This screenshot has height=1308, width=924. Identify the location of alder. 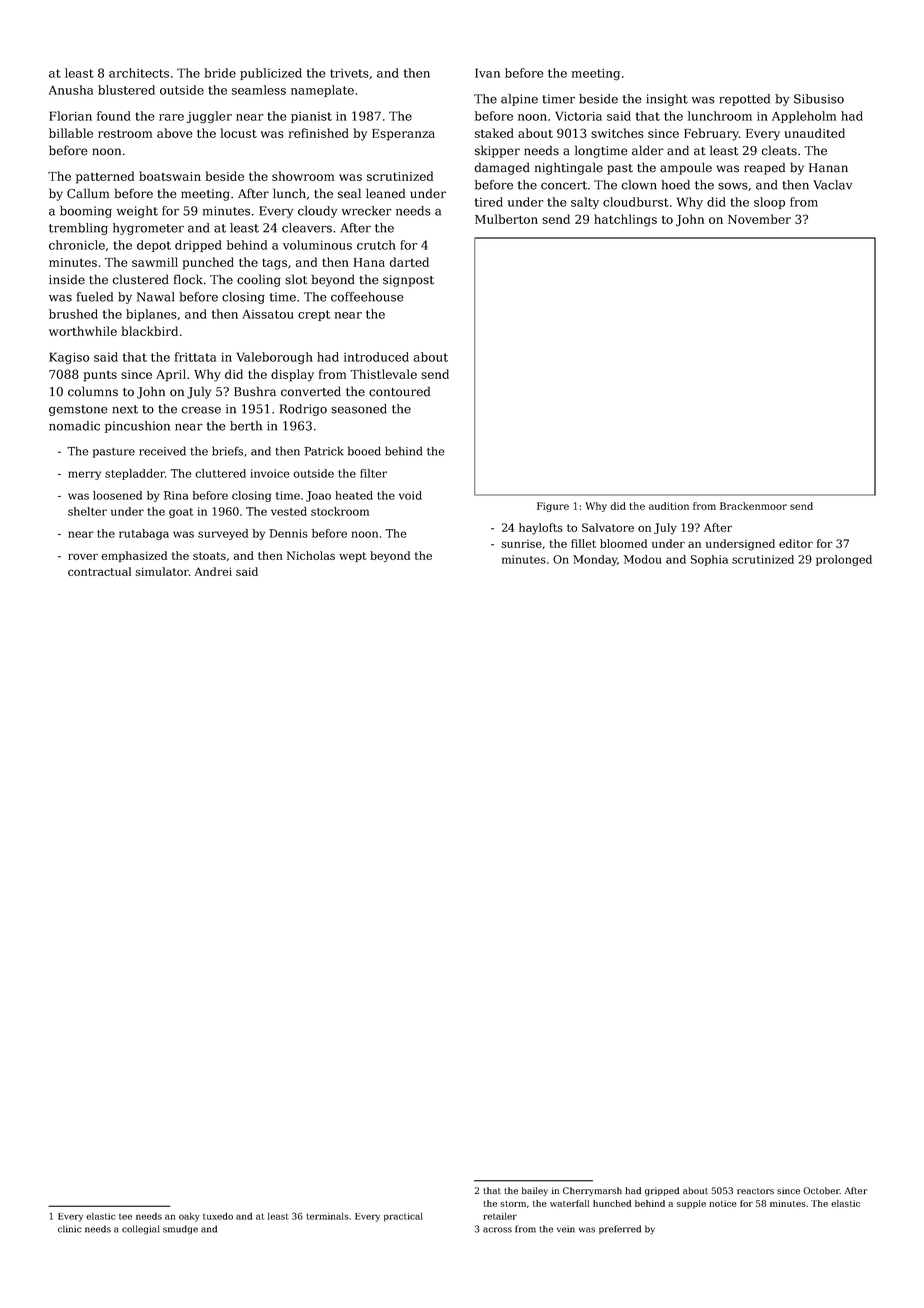
(648, 150).
